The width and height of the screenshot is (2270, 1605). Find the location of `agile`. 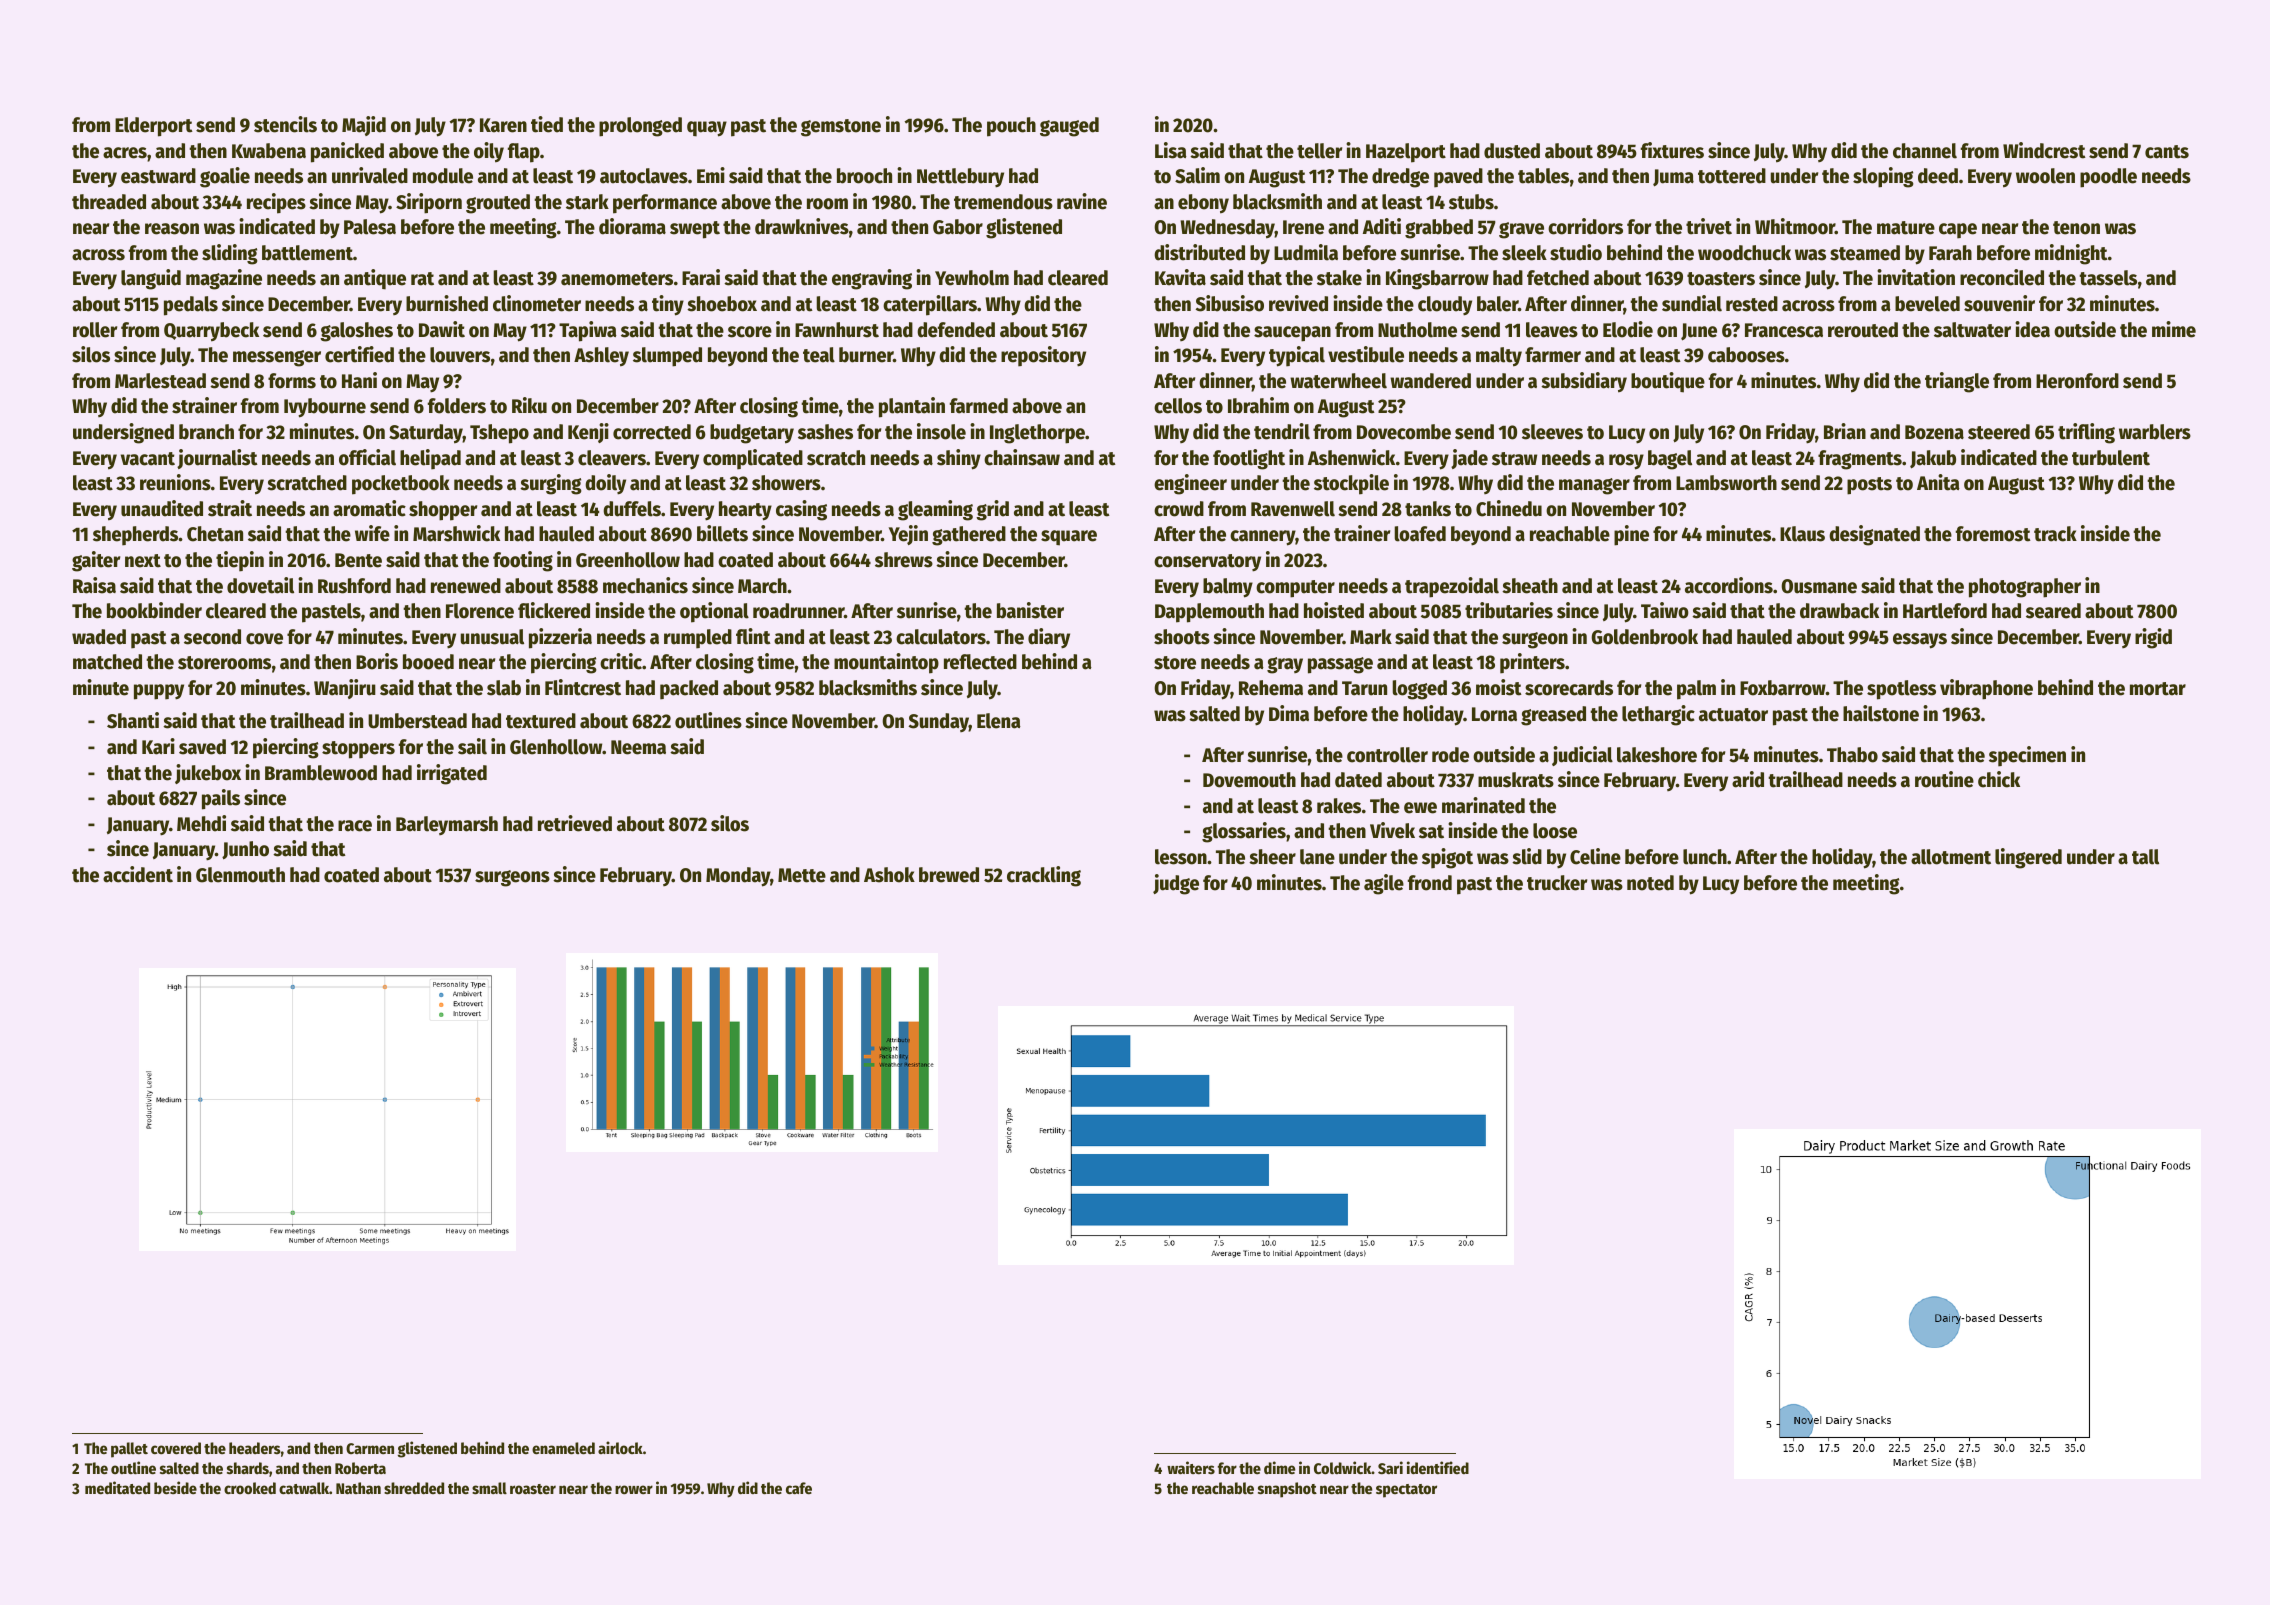

agile is located at coordinates (1384, 884).
